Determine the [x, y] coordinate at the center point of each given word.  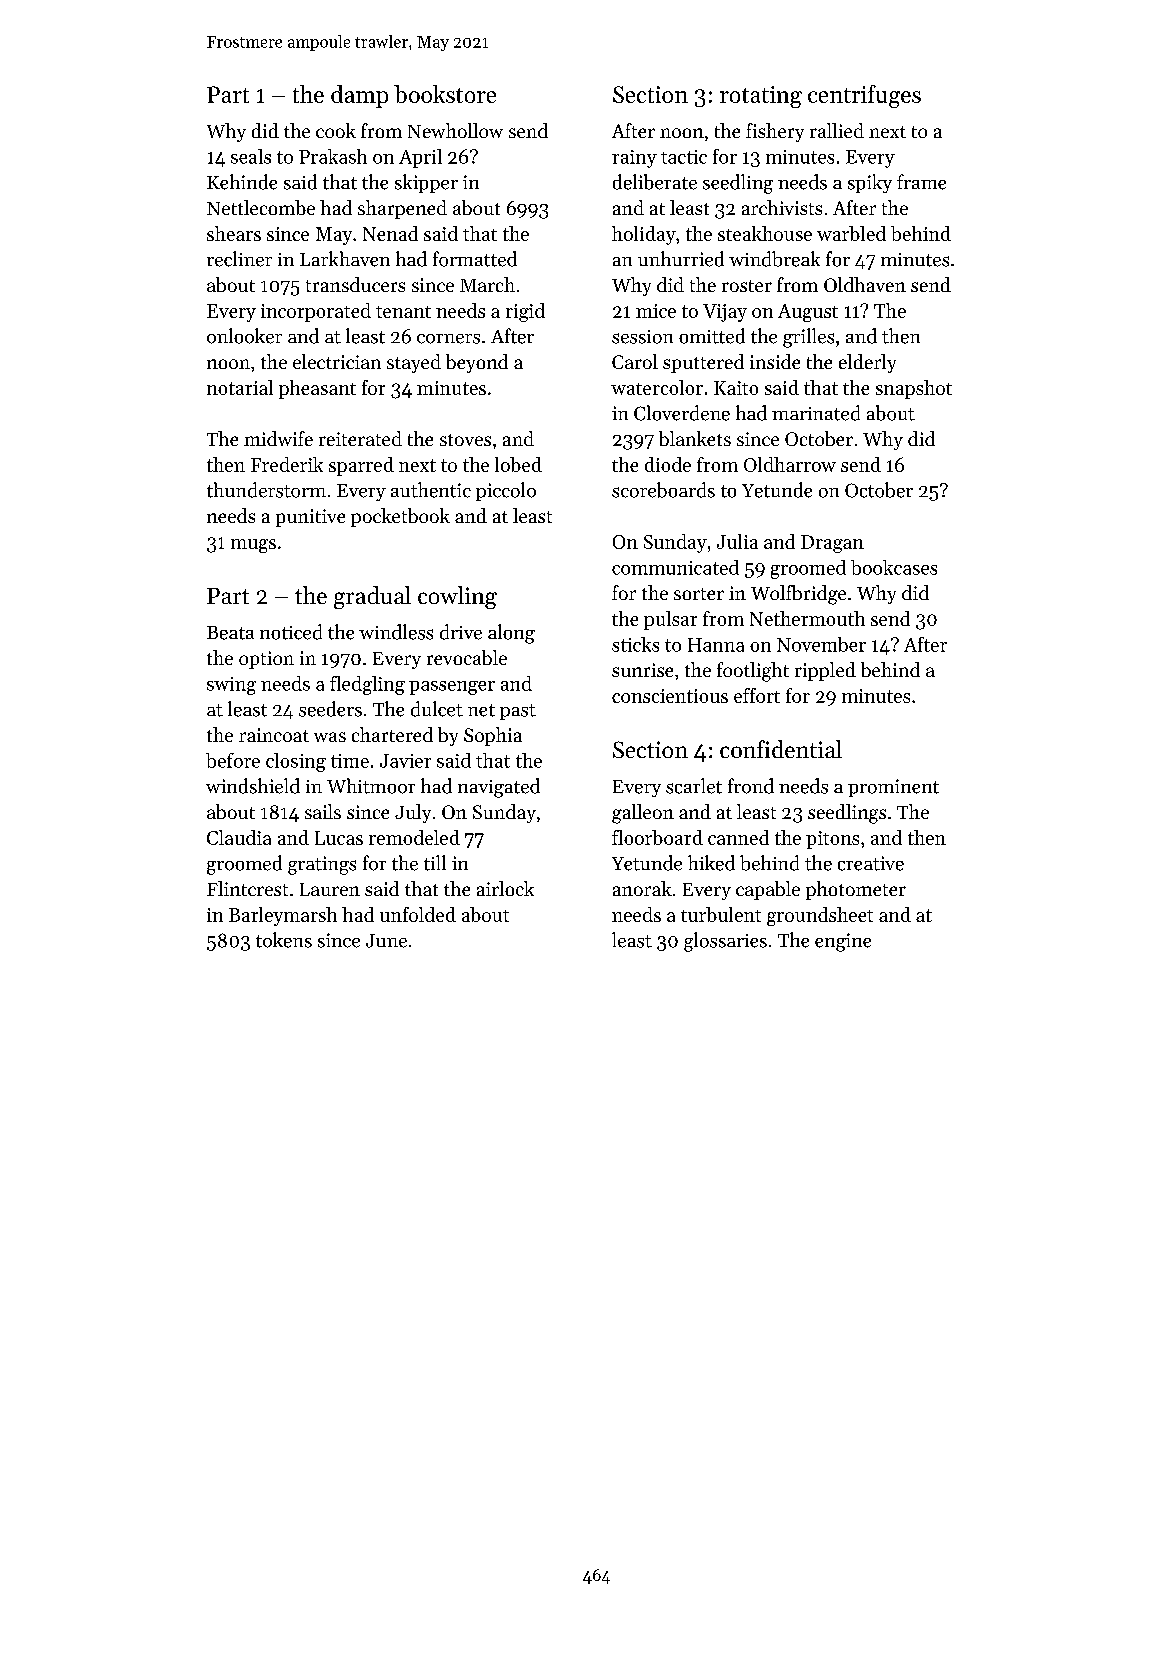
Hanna [716, 645]
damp [359, 96]
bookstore [445, 94]
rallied [837, 130]
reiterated [360, 438]
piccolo [506, 491]
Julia [737, 541]
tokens [284, 940]
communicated [675, 567]
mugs [253, 546]
